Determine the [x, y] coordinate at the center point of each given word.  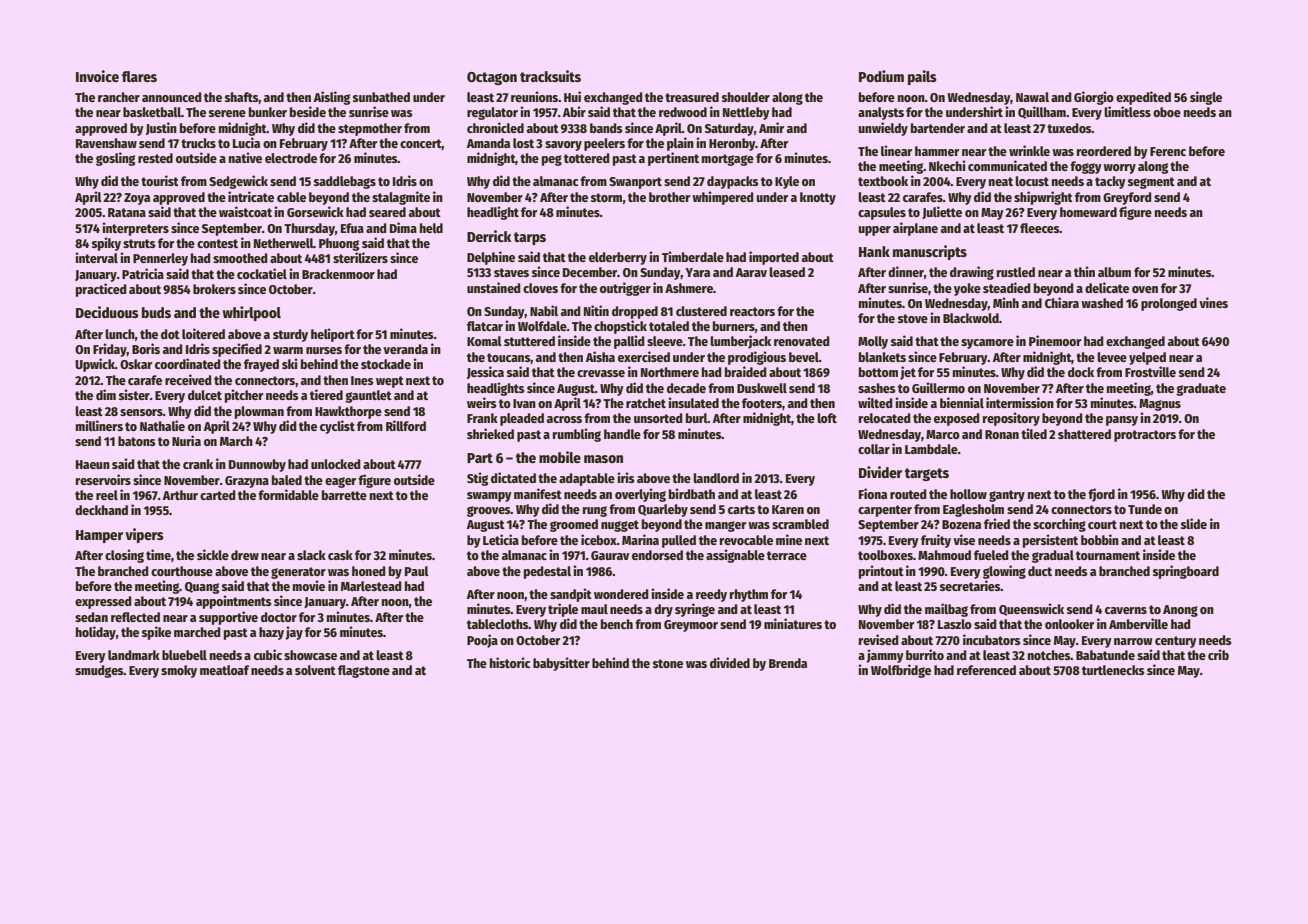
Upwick [95, 365]
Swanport [635, 183]
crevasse [601, 373]
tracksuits [550, 76]
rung [595, 511]
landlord [716, 478]
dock [1081, 372]
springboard [1186, 572]
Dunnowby [257, 465]
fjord [1101, 495]
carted [218, 495]
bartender [938, 128]
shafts [241, 97]
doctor [279, 617]
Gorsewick [315, 211]
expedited [1143, 98]
